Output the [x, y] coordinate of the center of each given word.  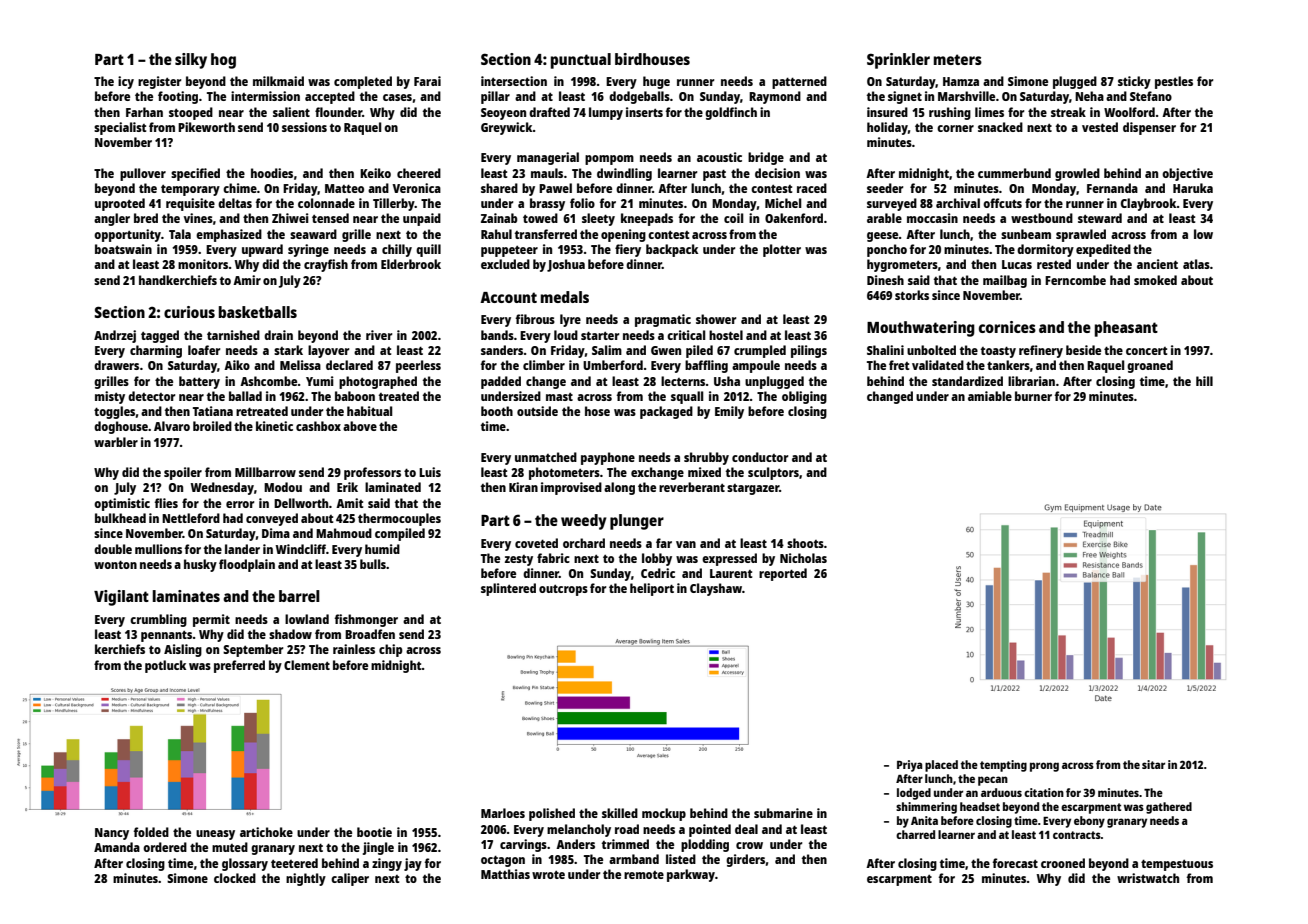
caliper [350, 879]
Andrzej [115, 336]
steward [1100, 218]
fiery [628, 250]
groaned [1150, 366]
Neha [1089, 96]
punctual [581, 61]
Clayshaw [716, 589]
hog [223, 61]
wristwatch [1148, 878]
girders [745, 860]
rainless [354, 649]
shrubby [706, 458]
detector [151, 396]
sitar [1153, 764]
